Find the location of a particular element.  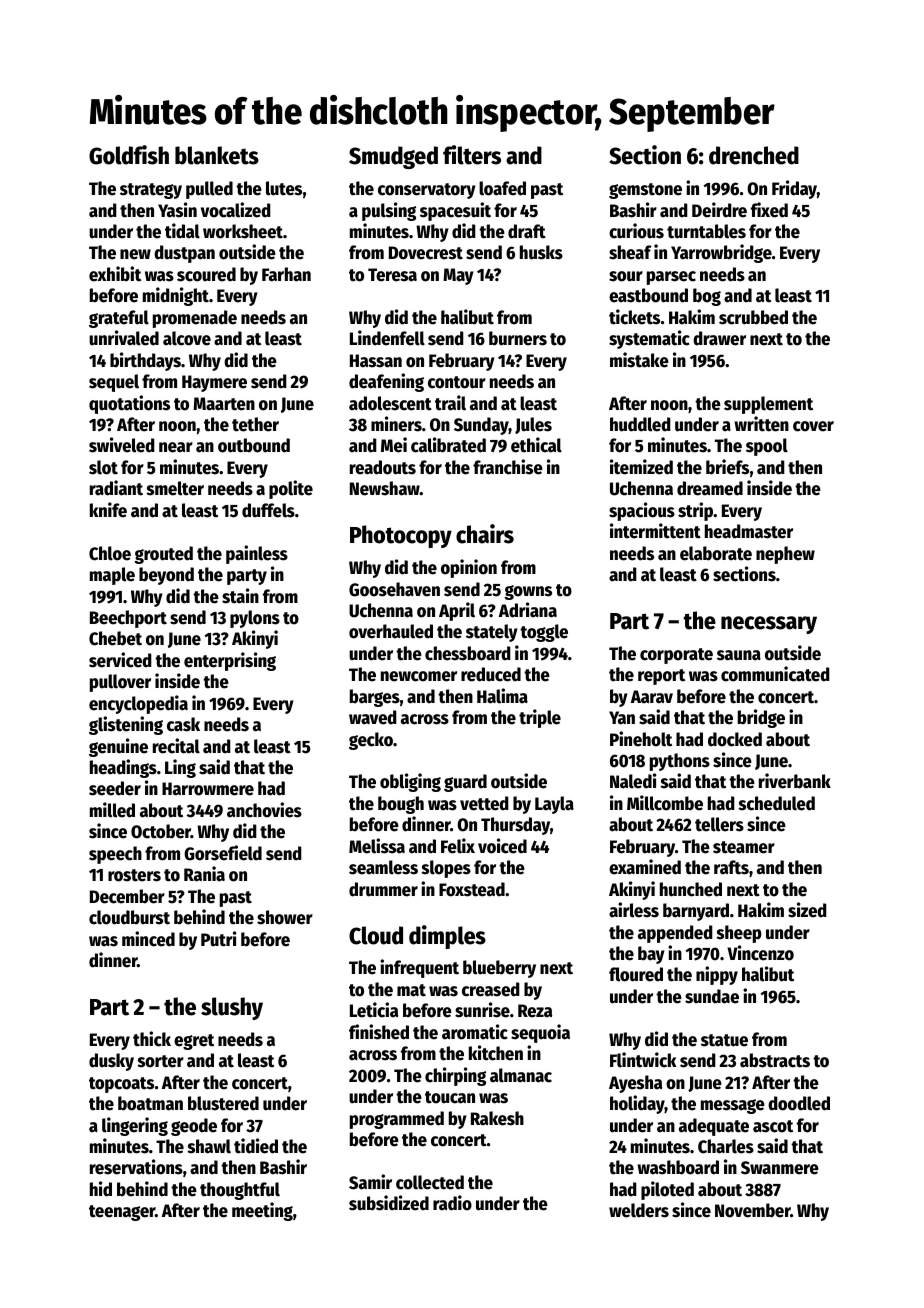

subsidized is located at coordinates (389, 1203).
